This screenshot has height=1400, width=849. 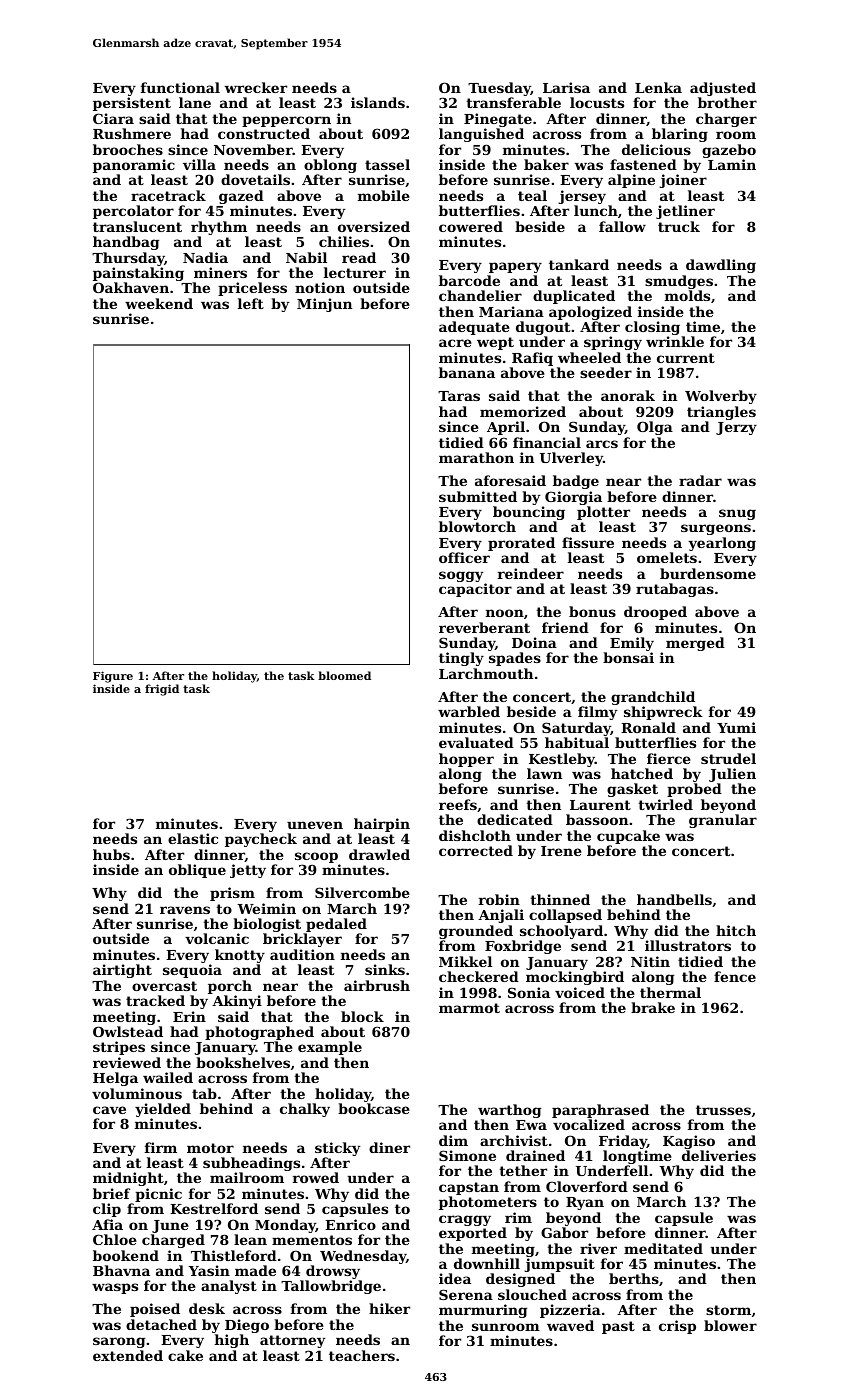 What do you see at coordinates (476, 742) in the screenshot?
I see `evaluated` at bounding box center [476, 742].
